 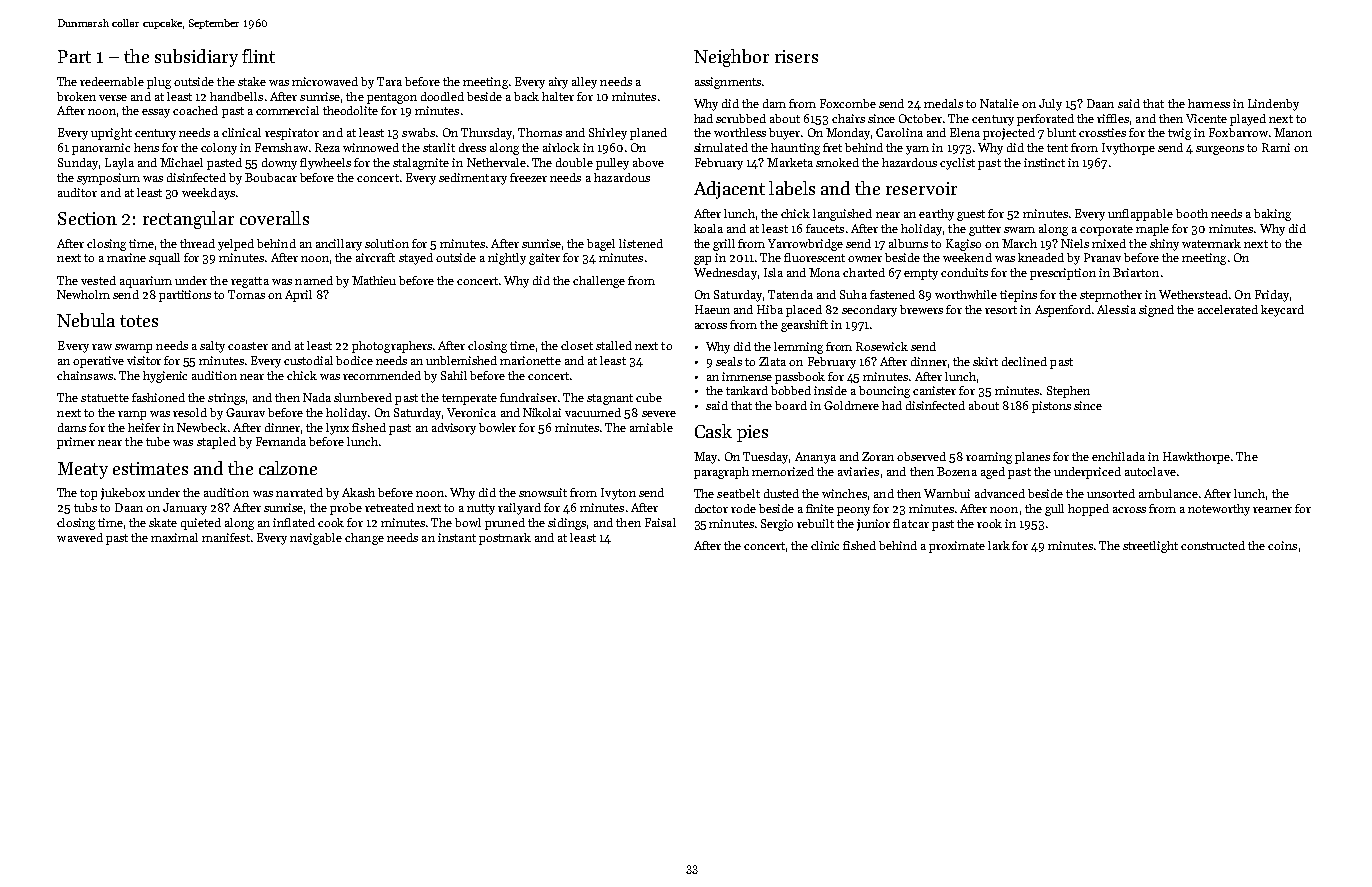 I want to click on tiepins, so click(x=1018, y=296).
